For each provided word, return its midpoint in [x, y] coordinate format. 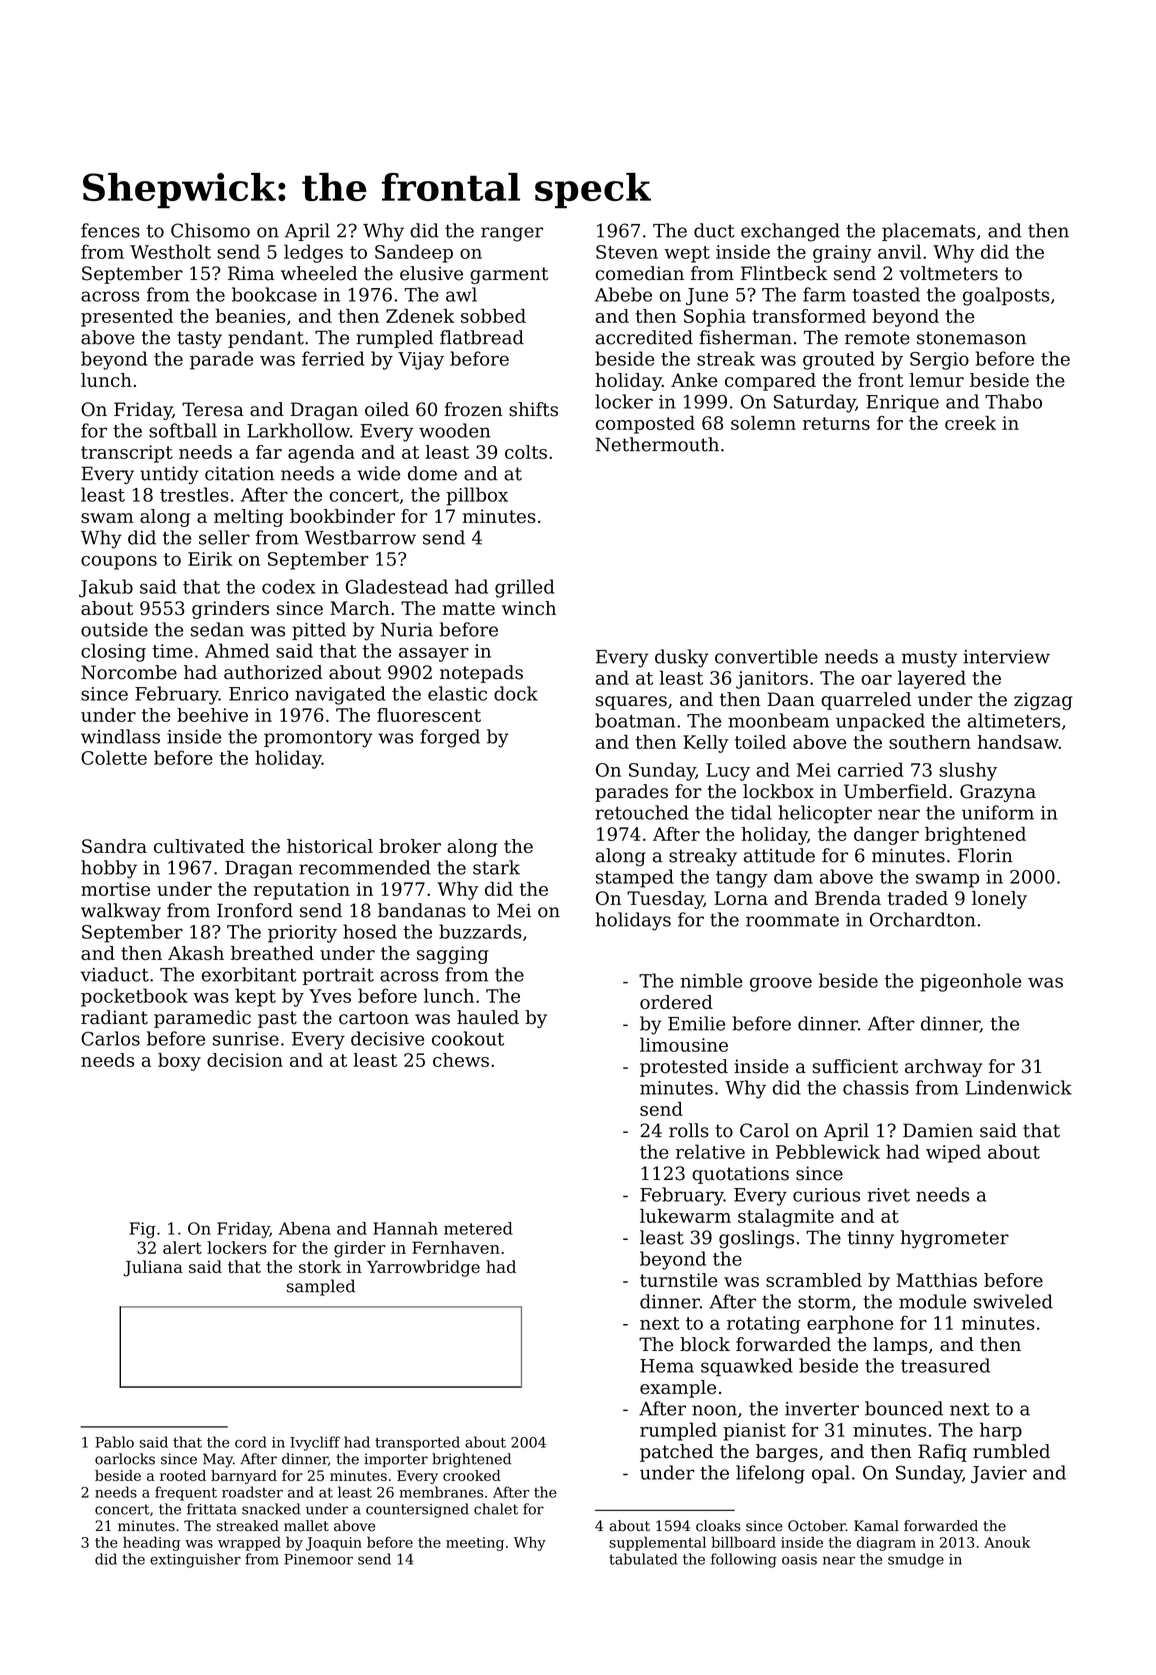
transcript [127, 454]
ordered [676, 1002]
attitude [779, 855]
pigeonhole [970, 982]
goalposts [1006, 296]
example [678, 1389]
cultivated [199, 846]
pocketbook [134, 997]
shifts [533, 409]
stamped [635, 878]
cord [251, 1442]
